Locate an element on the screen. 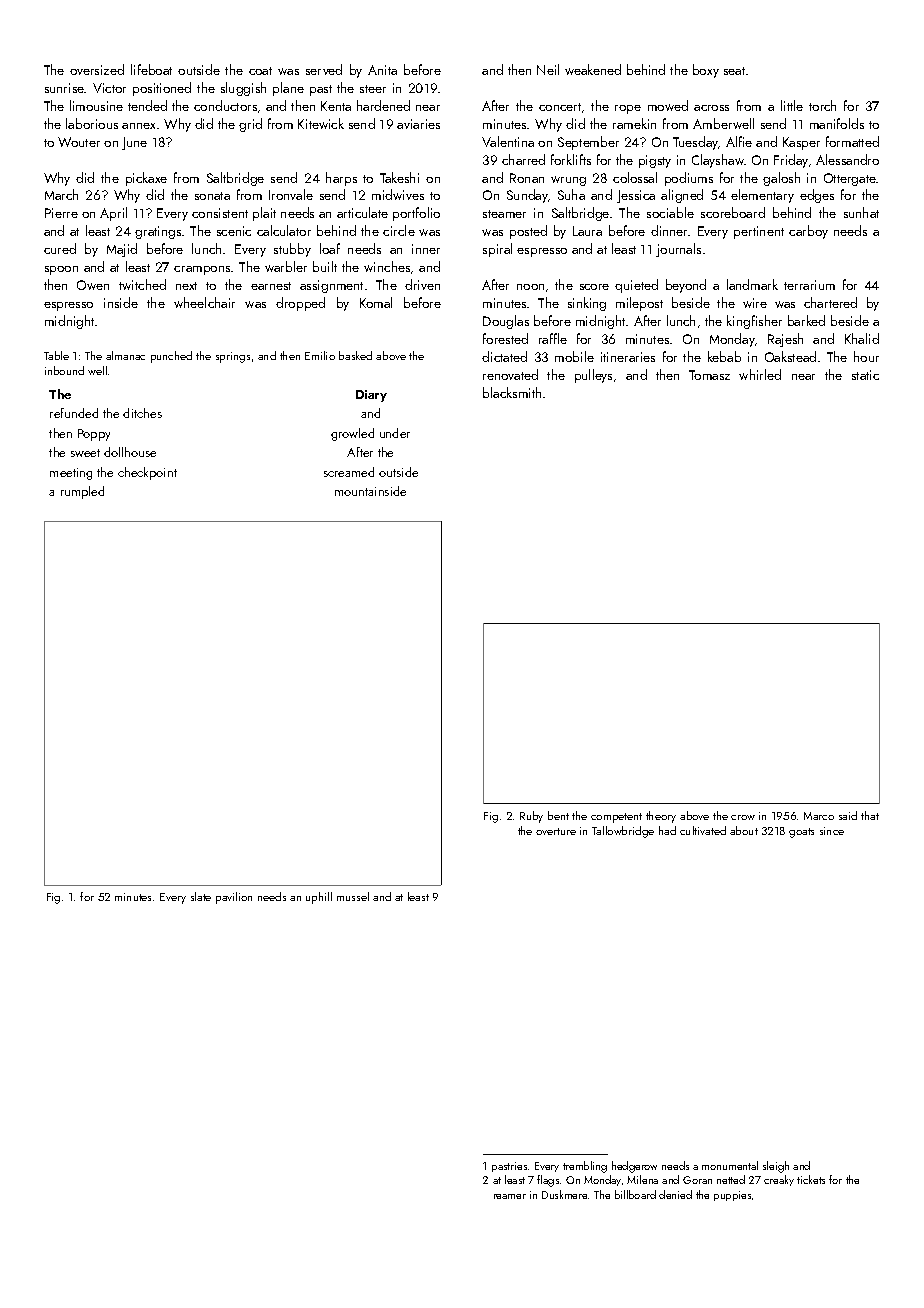  whirled is located at coordinates (760, 374).
